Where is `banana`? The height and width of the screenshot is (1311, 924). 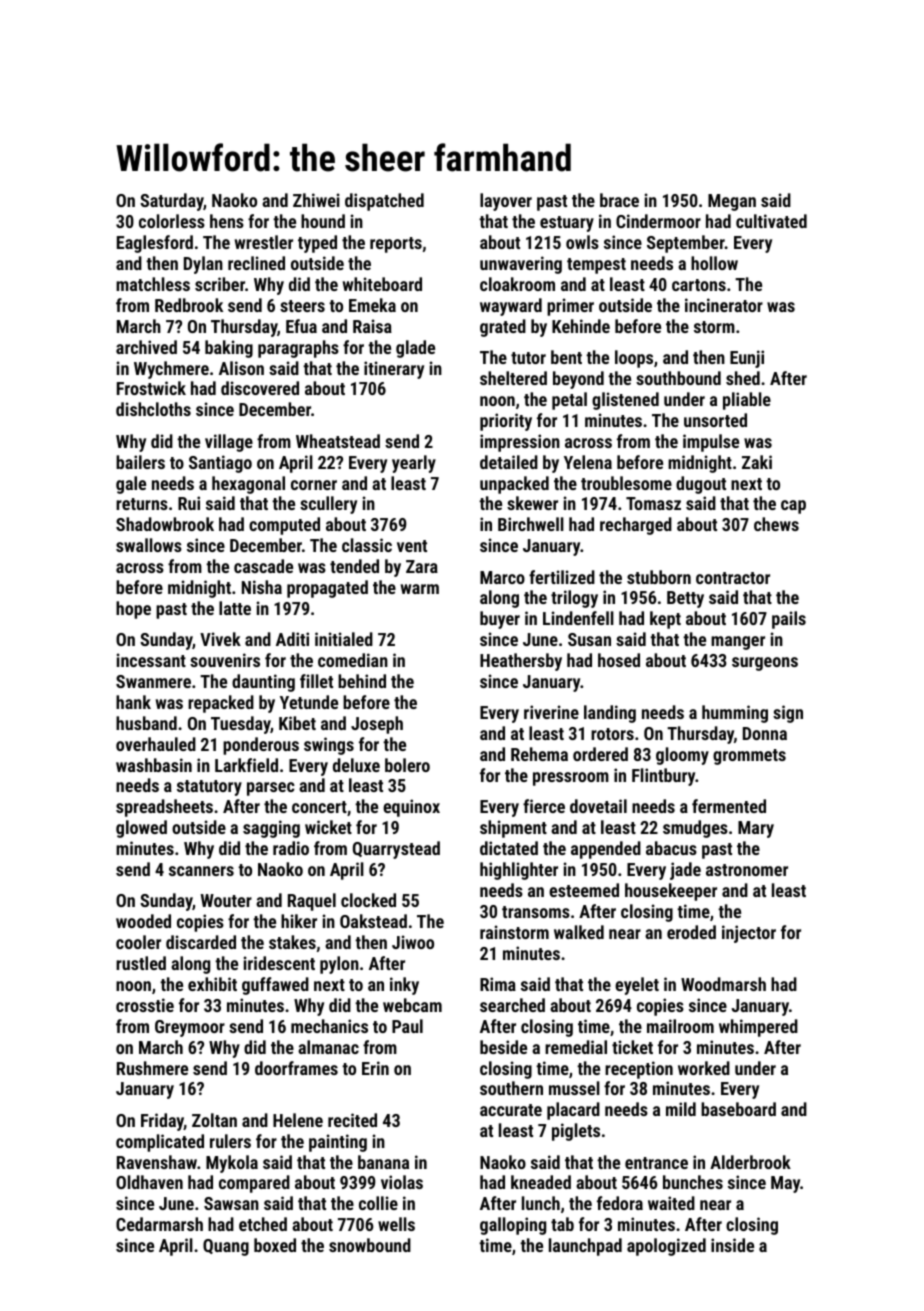 banana is located at coordinates (383, 1162).
